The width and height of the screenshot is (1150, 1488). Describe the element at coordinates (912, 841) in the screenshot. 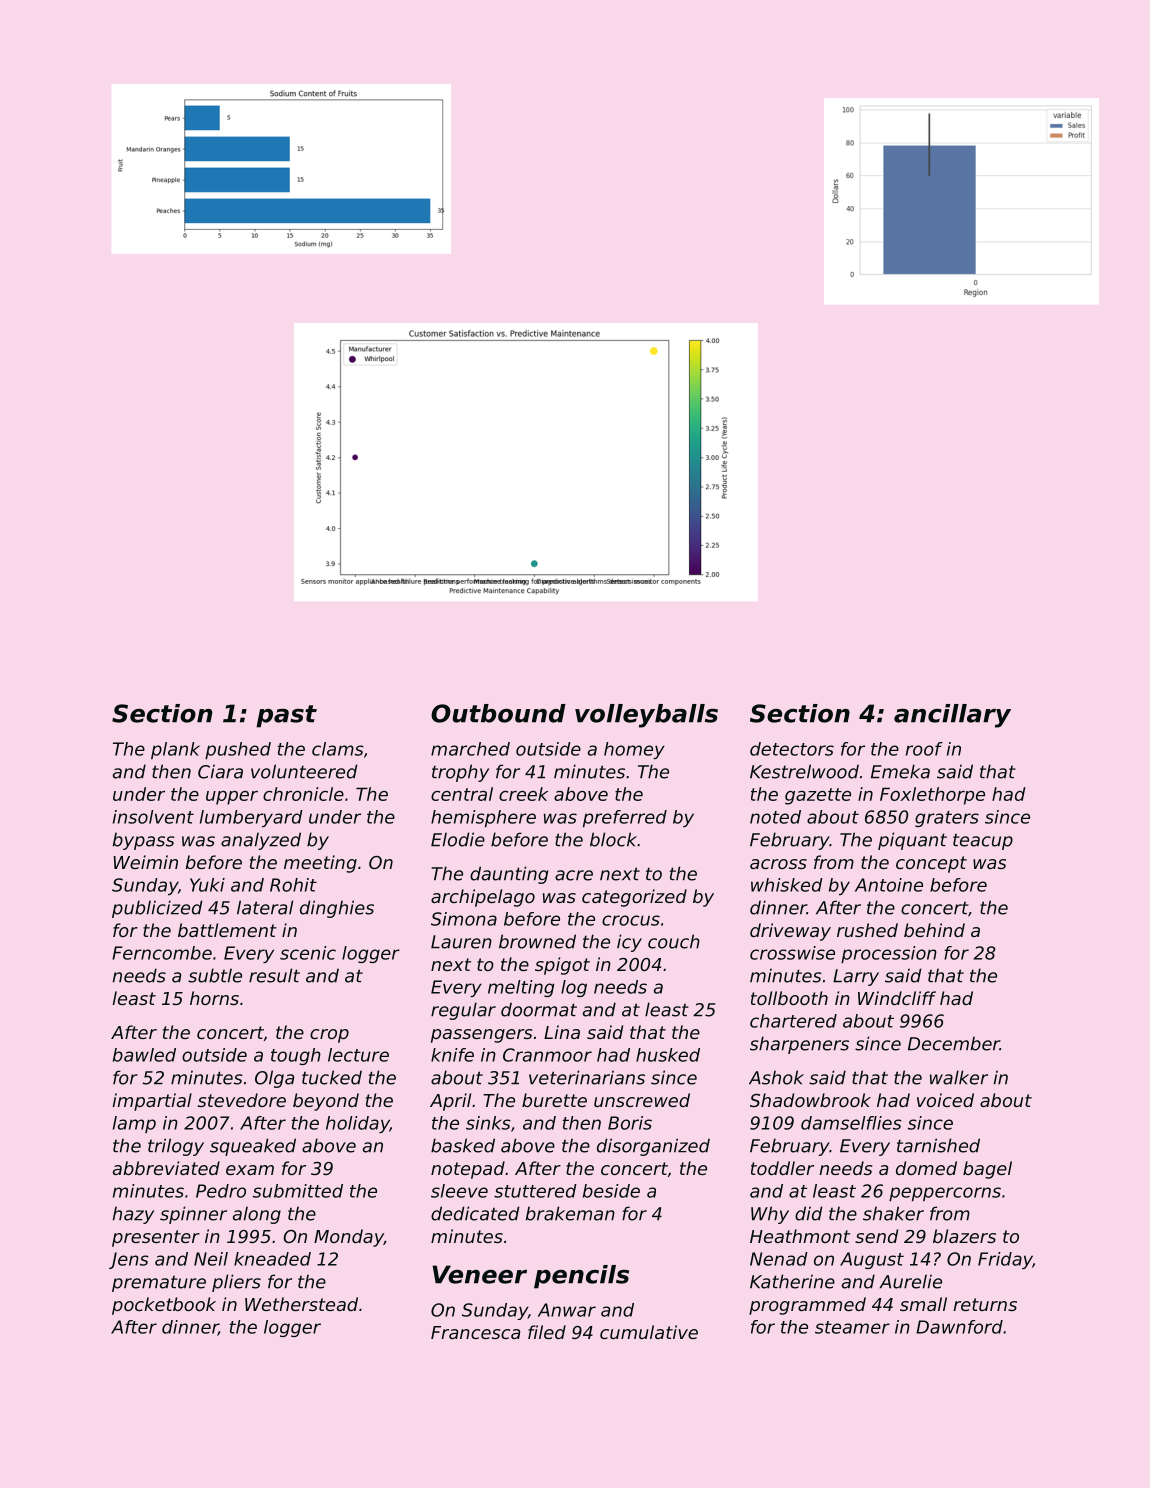

I see `piquant` at that location.
